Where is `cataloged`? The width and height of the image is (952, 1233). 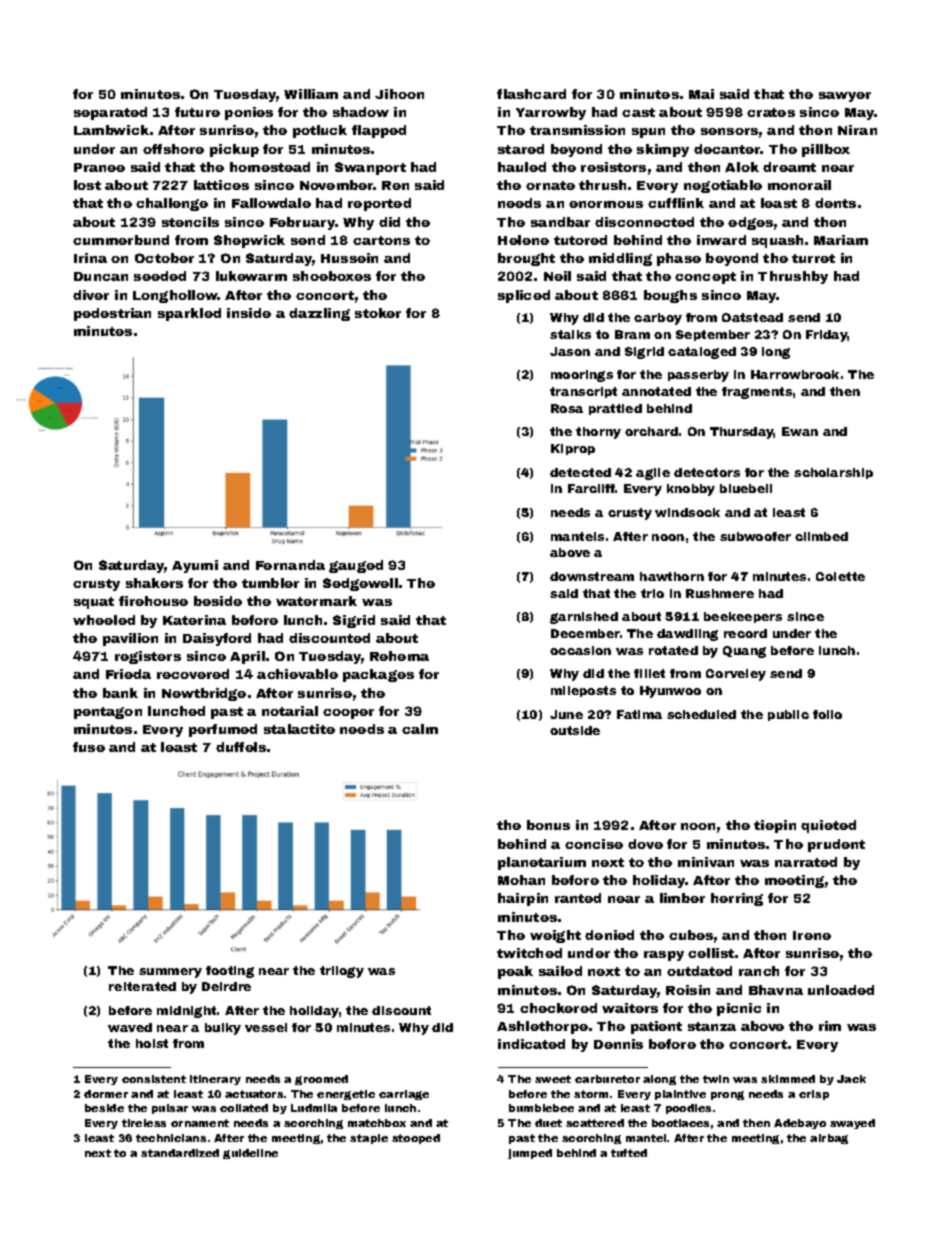
cataloged is located at coordinates (702, 353).
